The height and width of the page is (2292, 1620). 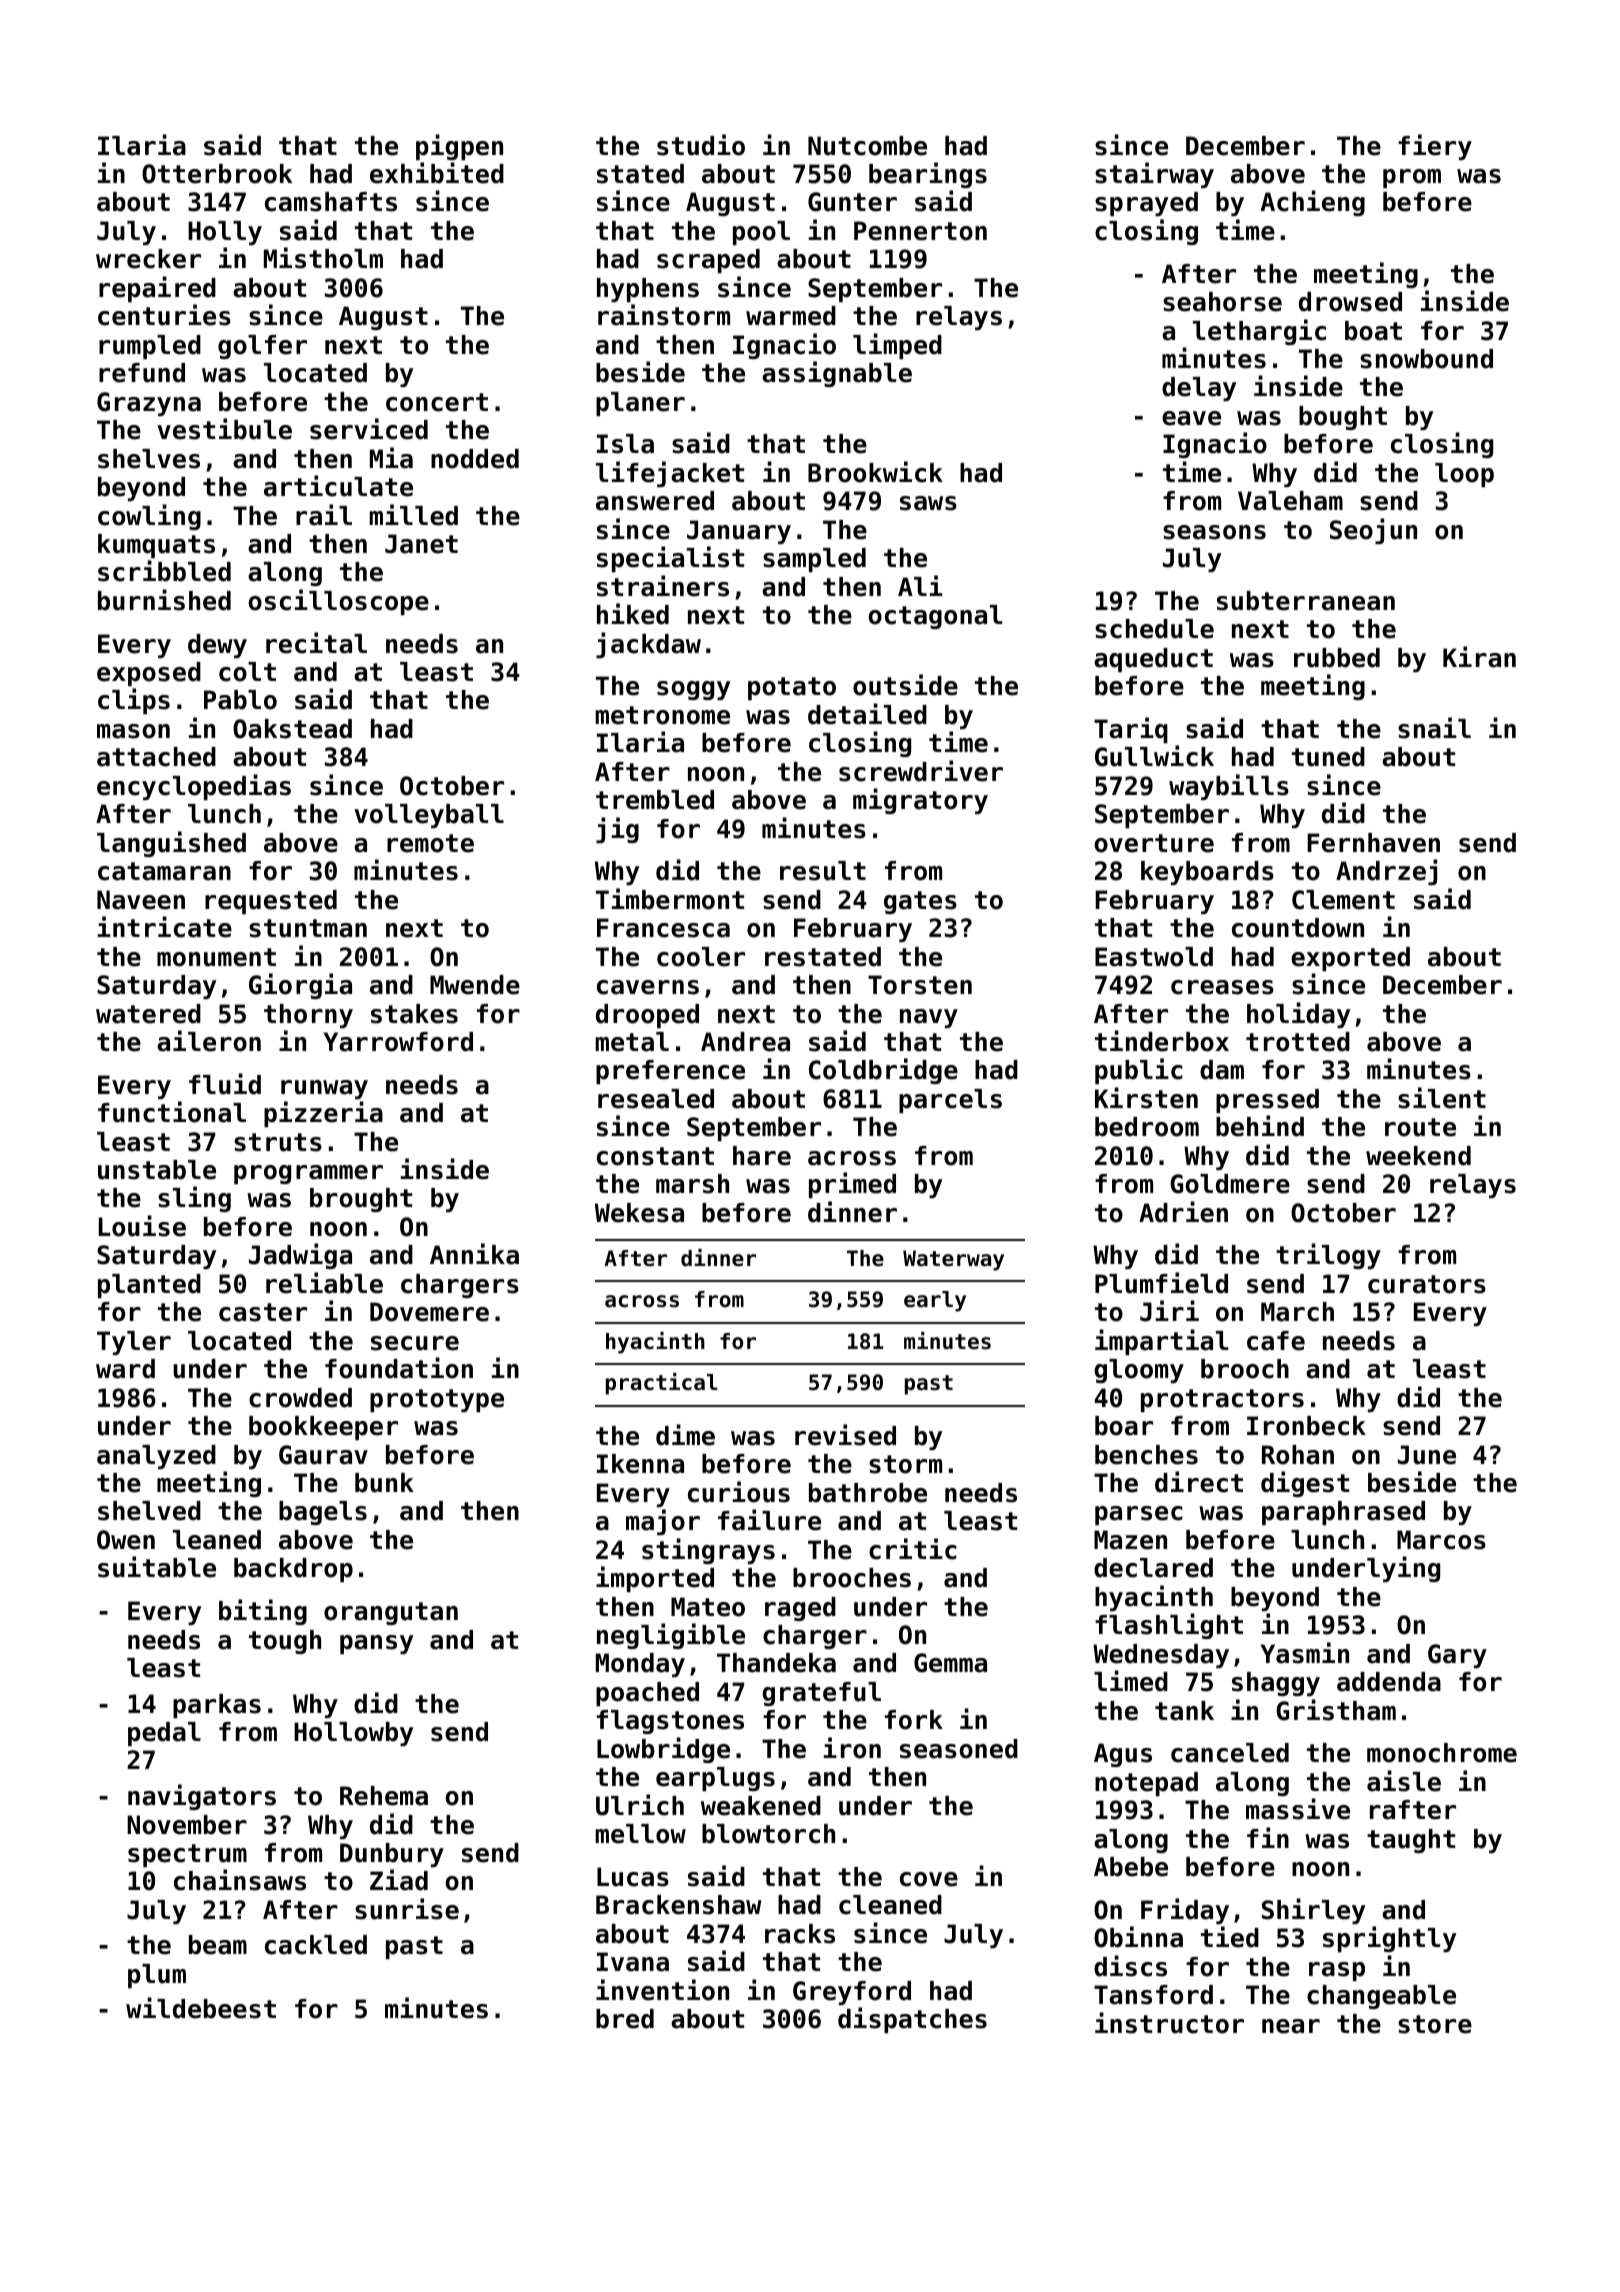 I want to click on bred, so click(x=625, y=2019).
